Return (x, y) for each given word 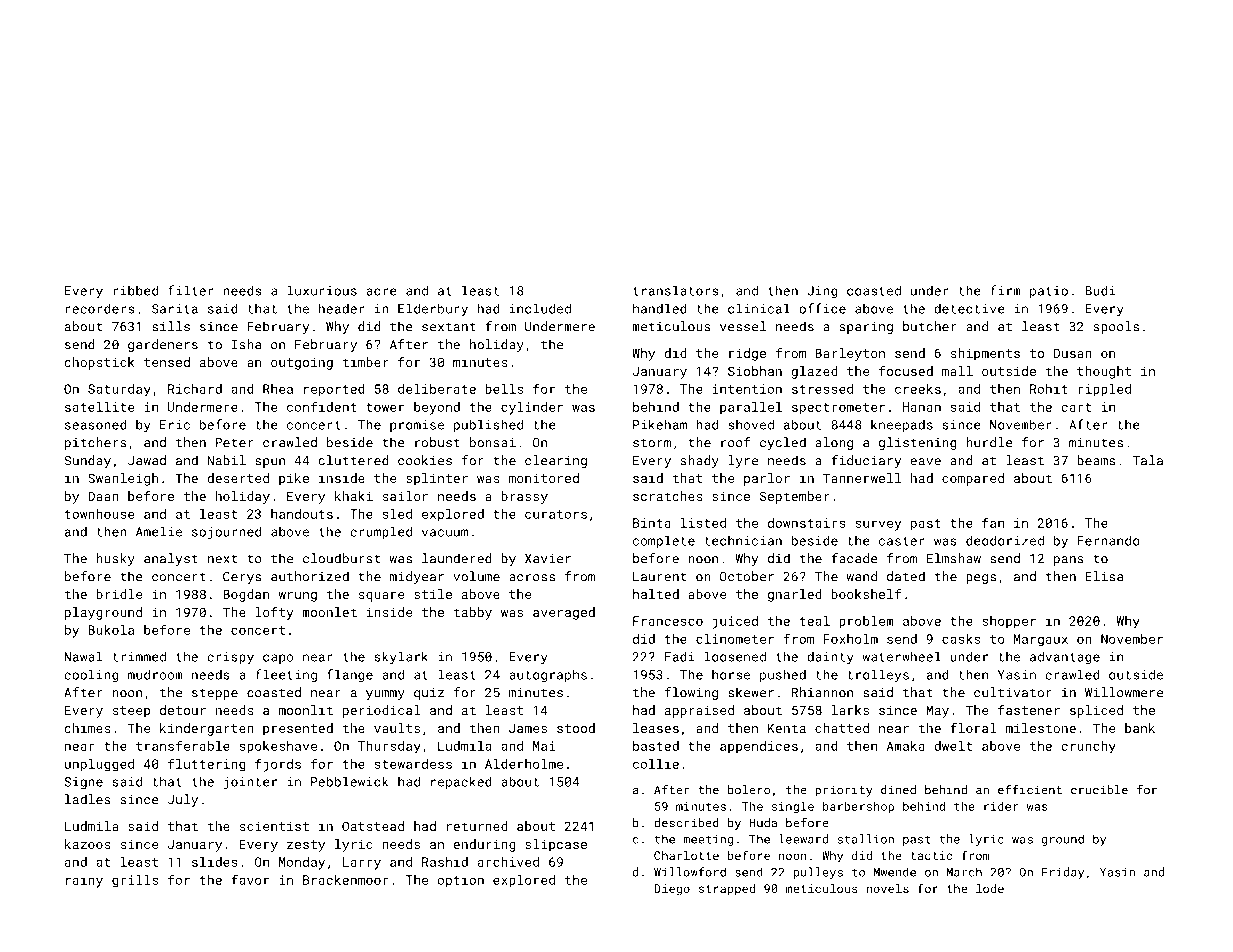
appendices (759, 747)
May (937, 711)
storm (652, 443)
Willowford (690, 872)
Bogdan (246, 595)
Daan (103, 496)
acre (381, 292)
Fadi (680, 656)
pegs (981, 579)
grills (135, 881)
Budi (1100, 290)
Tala (1148, 460)
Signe (83, 783)
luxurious (322, 290)
